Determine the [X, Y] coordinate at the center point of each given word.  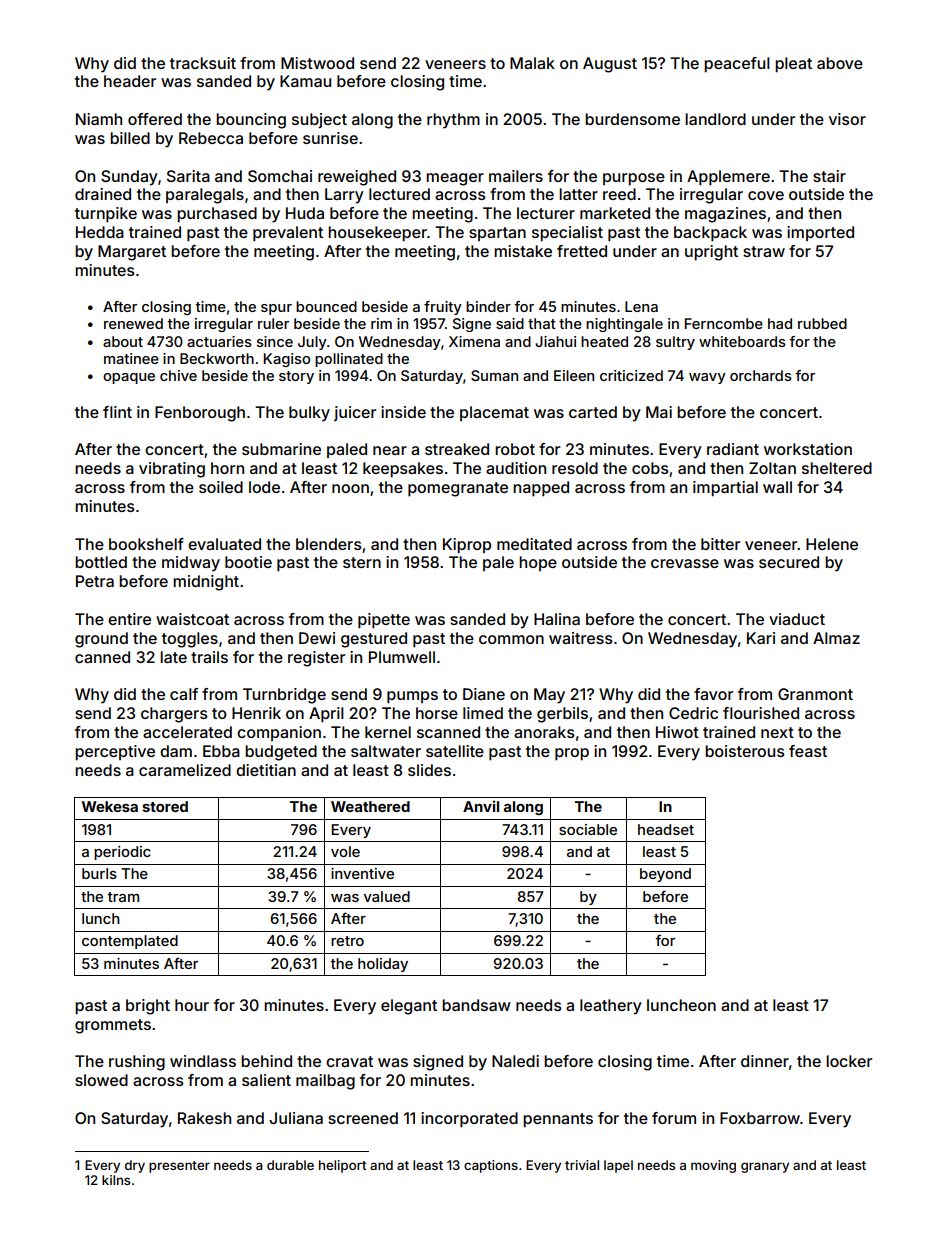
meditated [534, 544]
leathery [611, 1007]
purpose [634, 179]
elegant [409, 1007]
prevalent [288, 234]
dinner [765, 1061]
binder [488, 306]
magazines [725, 215]
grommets [113, 1026]
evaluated [224, 544]
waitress [581, 638]
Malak [532, 63]
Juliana [296, 1118]
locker [849, 1061]
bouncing [251, 121]
